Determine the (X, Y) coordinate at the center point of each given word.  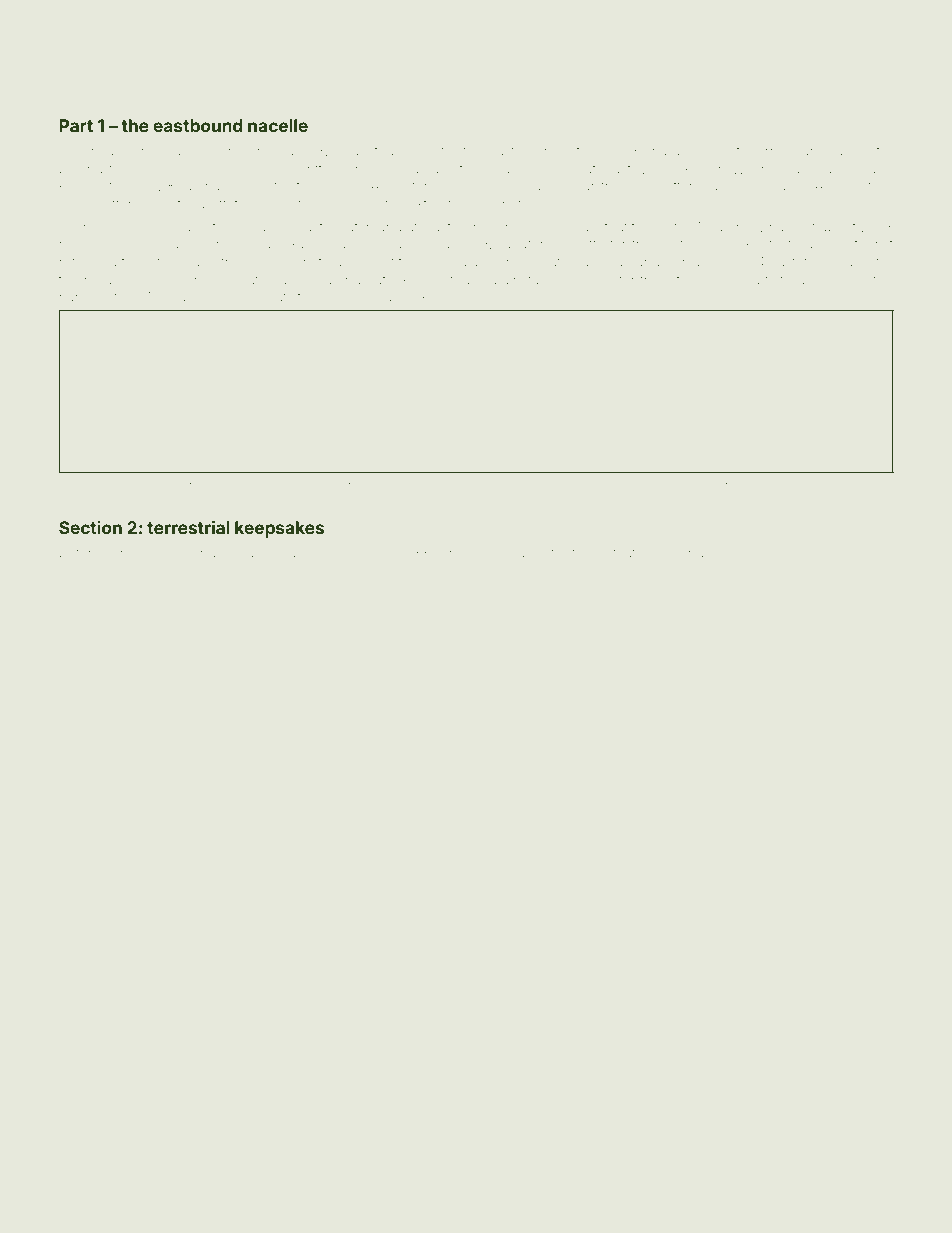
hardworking (473, 554)
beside (445, 486)
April (180, 245)
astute (796, 262)
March (392, 297)
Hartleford (774, 279)
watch (354, 227)
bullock (765, 486)
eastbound (198, 125)
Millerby (173, 298)
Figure (84, 487)
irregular (788, 152)
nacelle (278, 125)
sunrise (128, 554)
